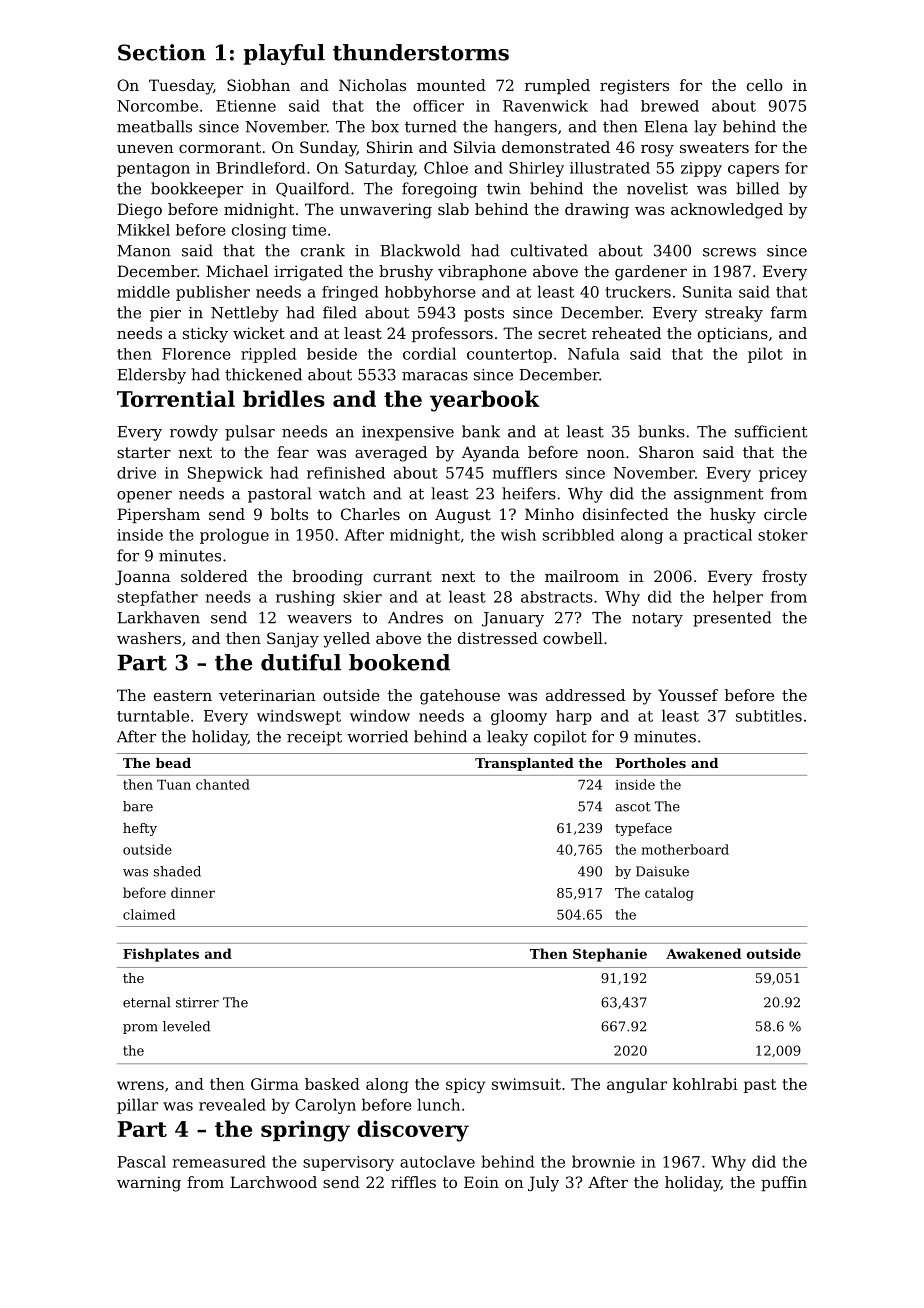 Image resolution: width=924 pixels, height=1308 pixels. What do you see at coordinates (289, 514) in the screenshot?
I see `bolts` at bounding box center [289, 514].
